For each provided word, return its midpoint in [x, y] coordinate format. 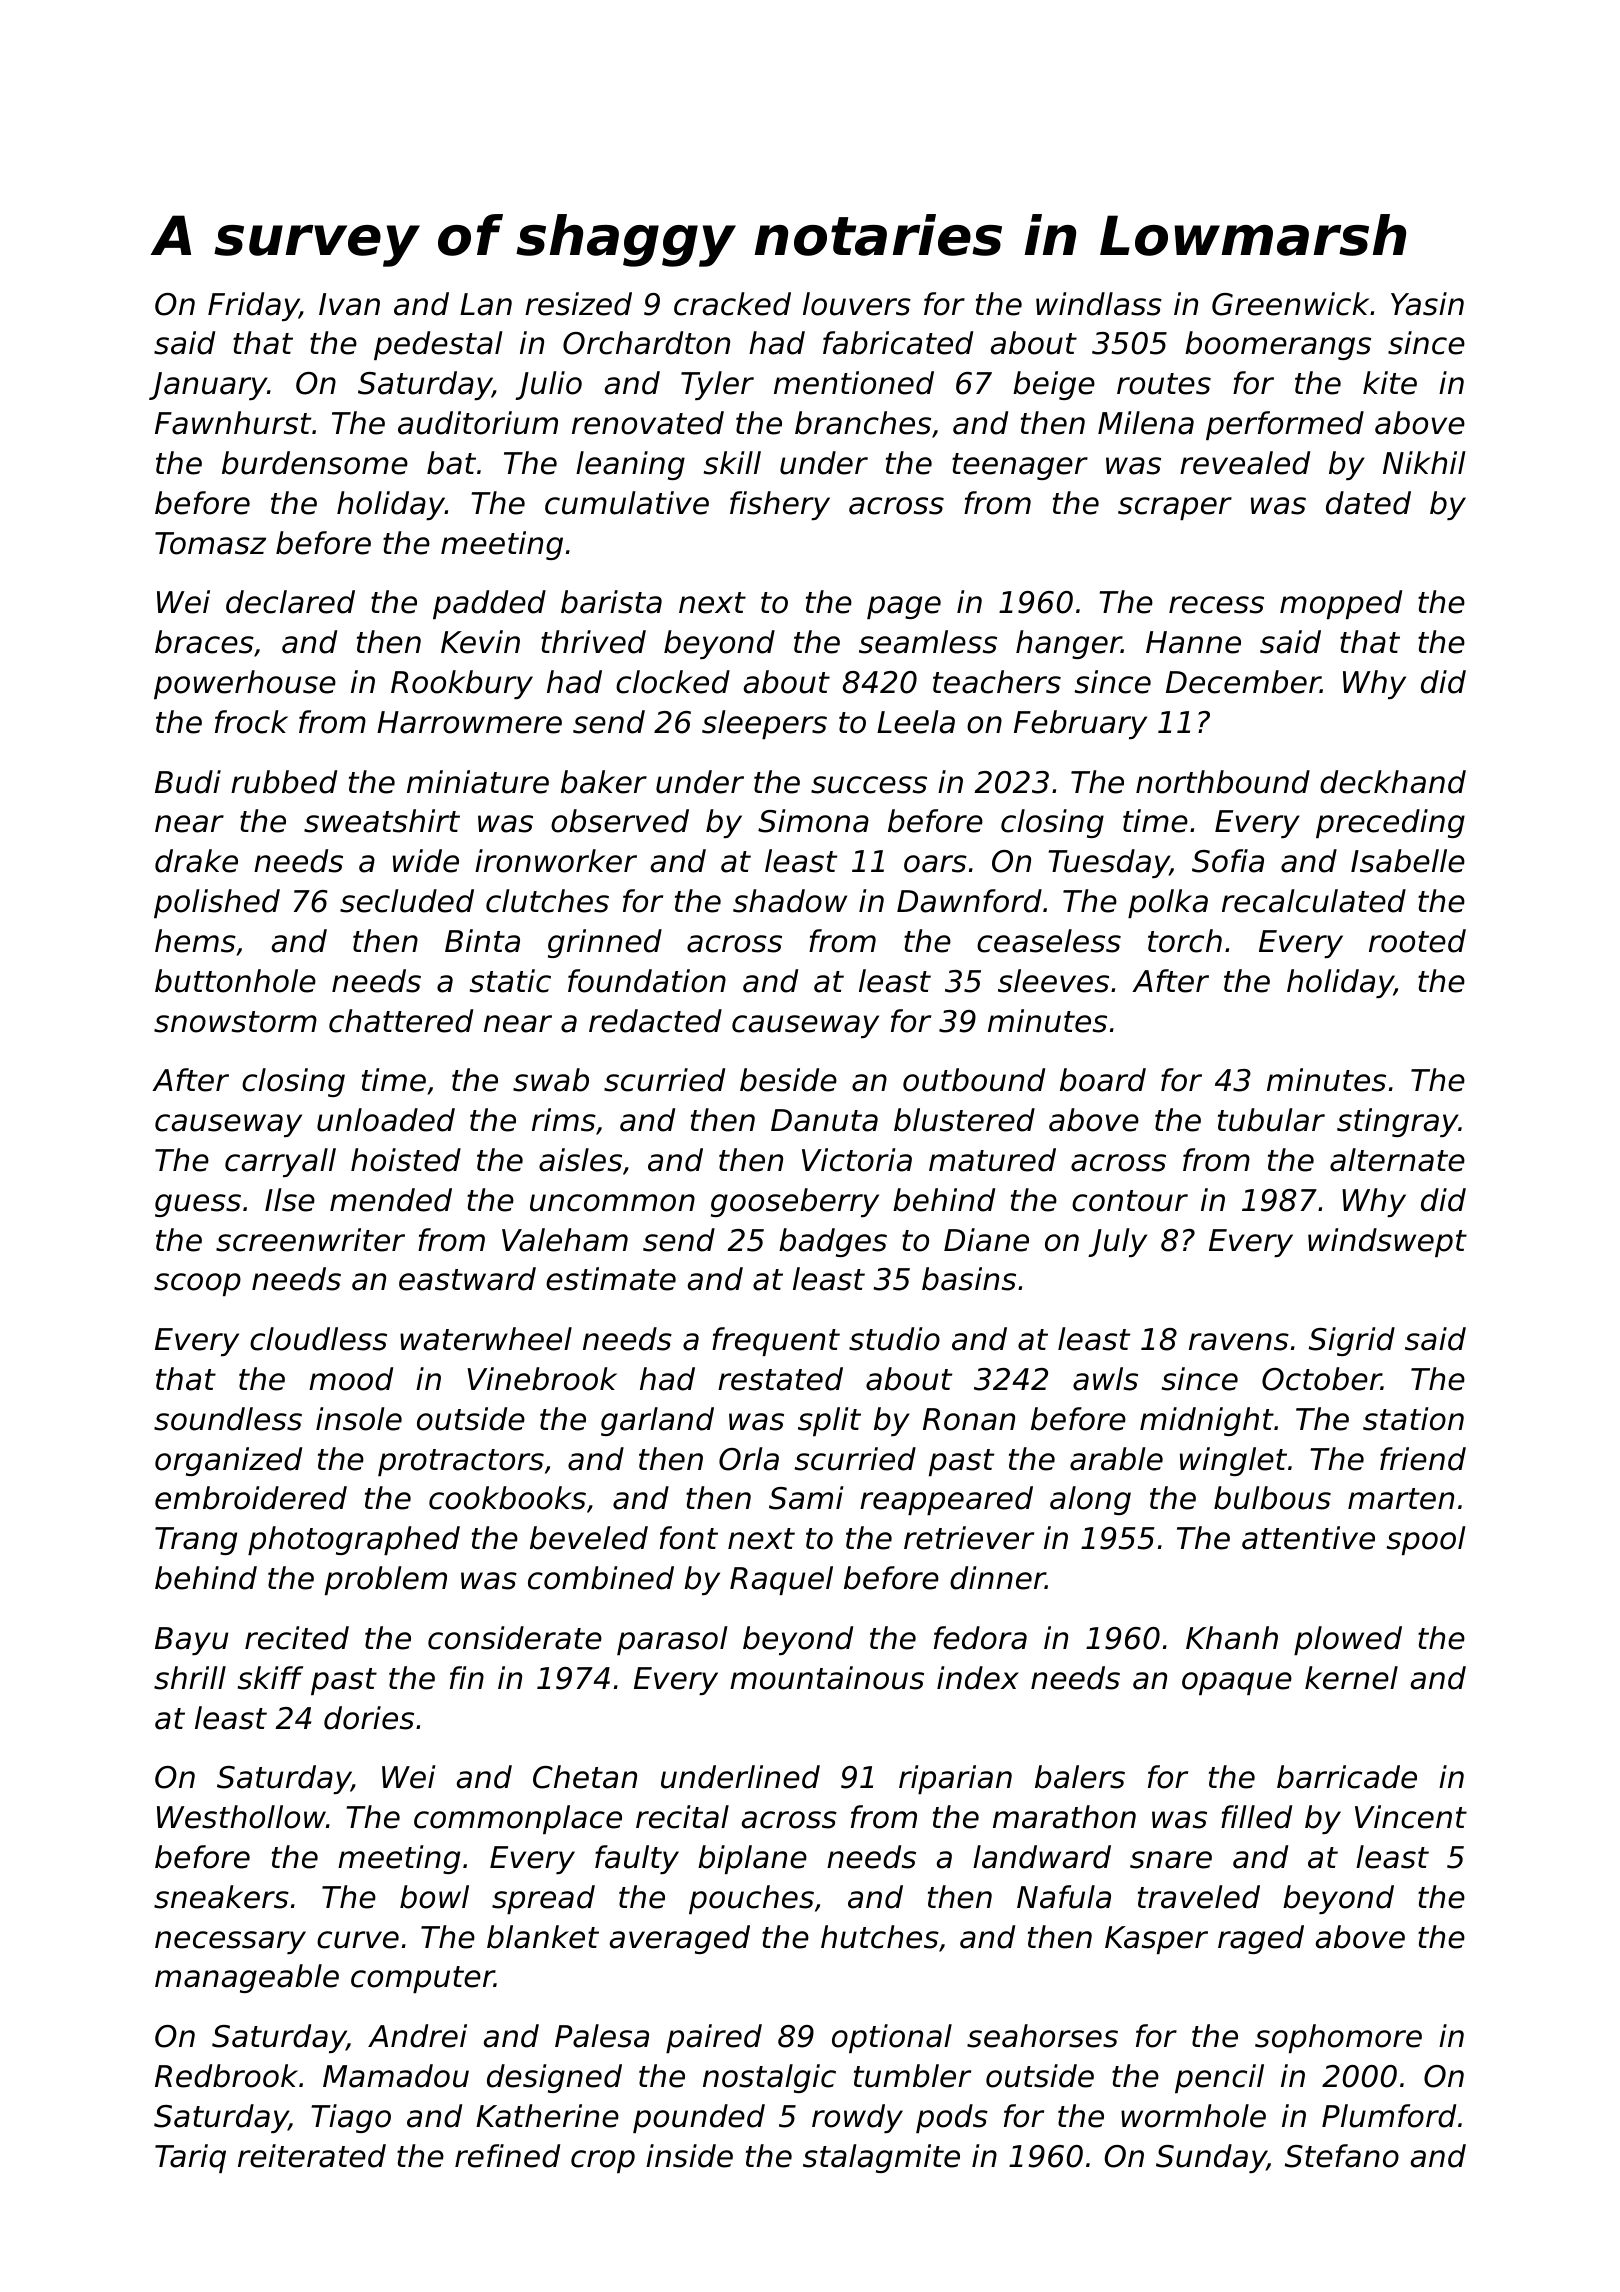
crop [603, 2161]
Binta [482, 941]
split [829, 1421]
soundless [228, 1419]
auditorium [478, 423]
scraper [1175, 508]
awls [1105, 1379]
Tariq [190, 2158]
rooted [1417, 941]
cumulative [627, 503]
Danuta [824, 1120]
